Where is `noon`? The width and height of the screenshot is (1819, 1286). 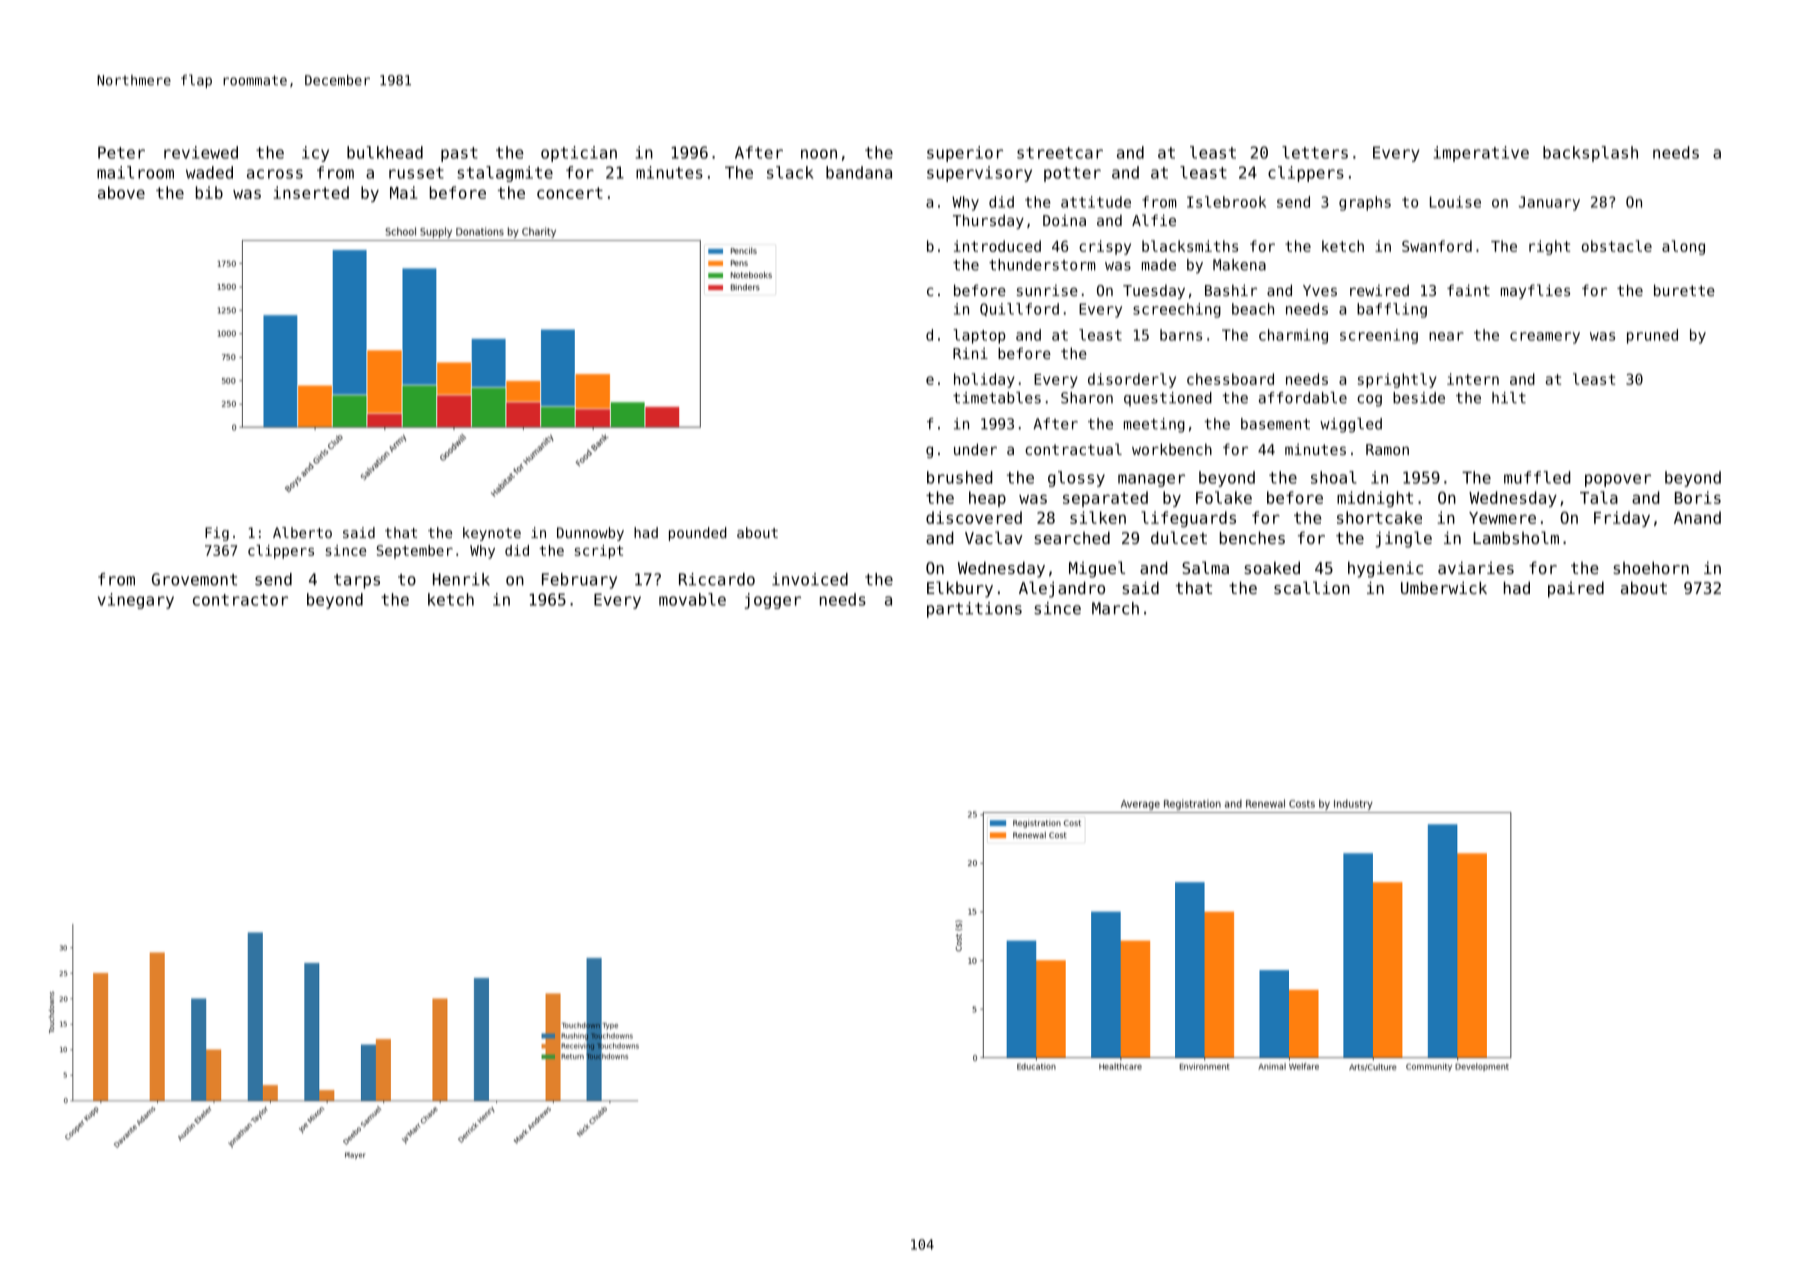
noon is located at coordinates (819, 154).
